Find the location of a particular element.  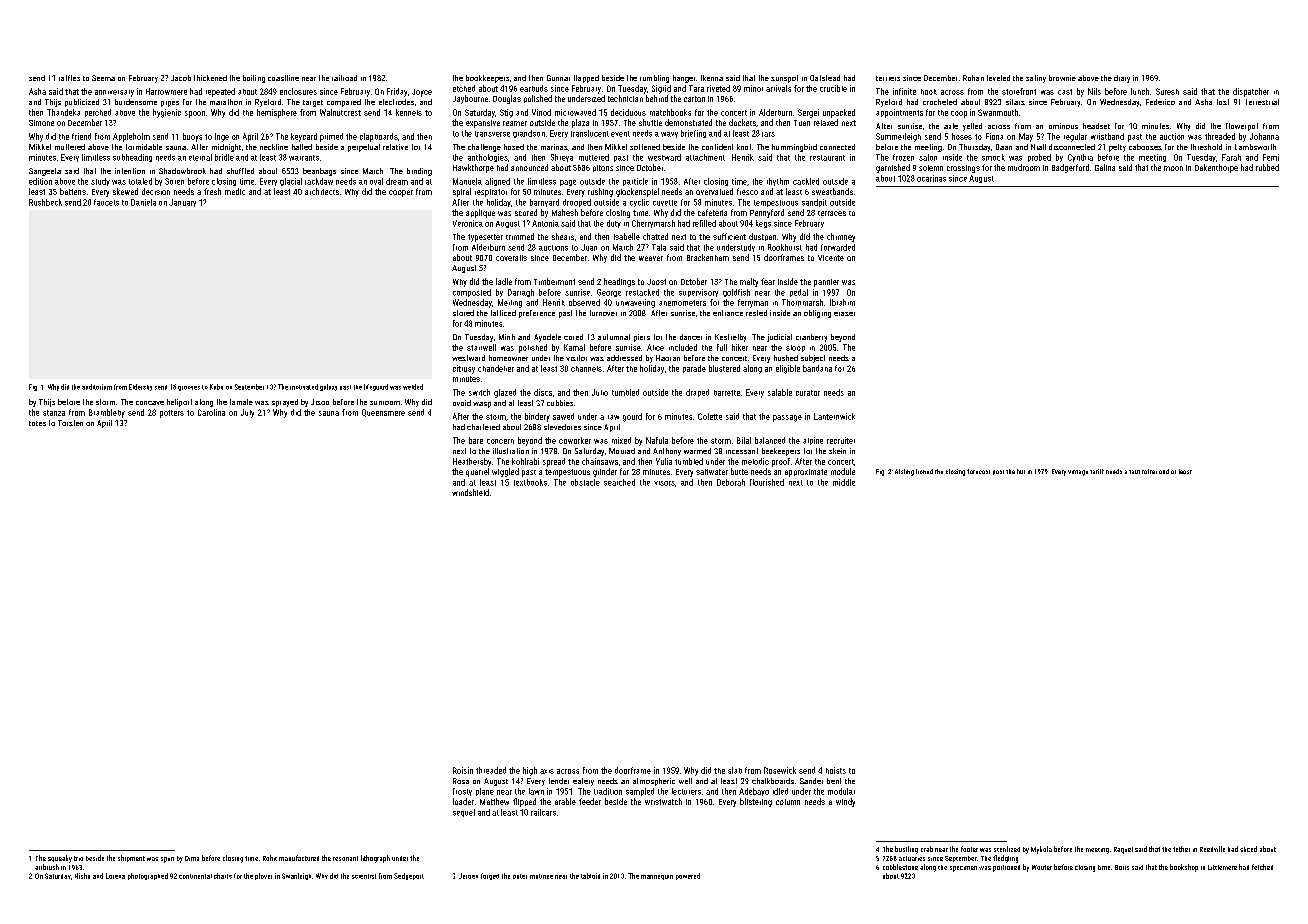

sunspot is located at coordinates (784, 79).
